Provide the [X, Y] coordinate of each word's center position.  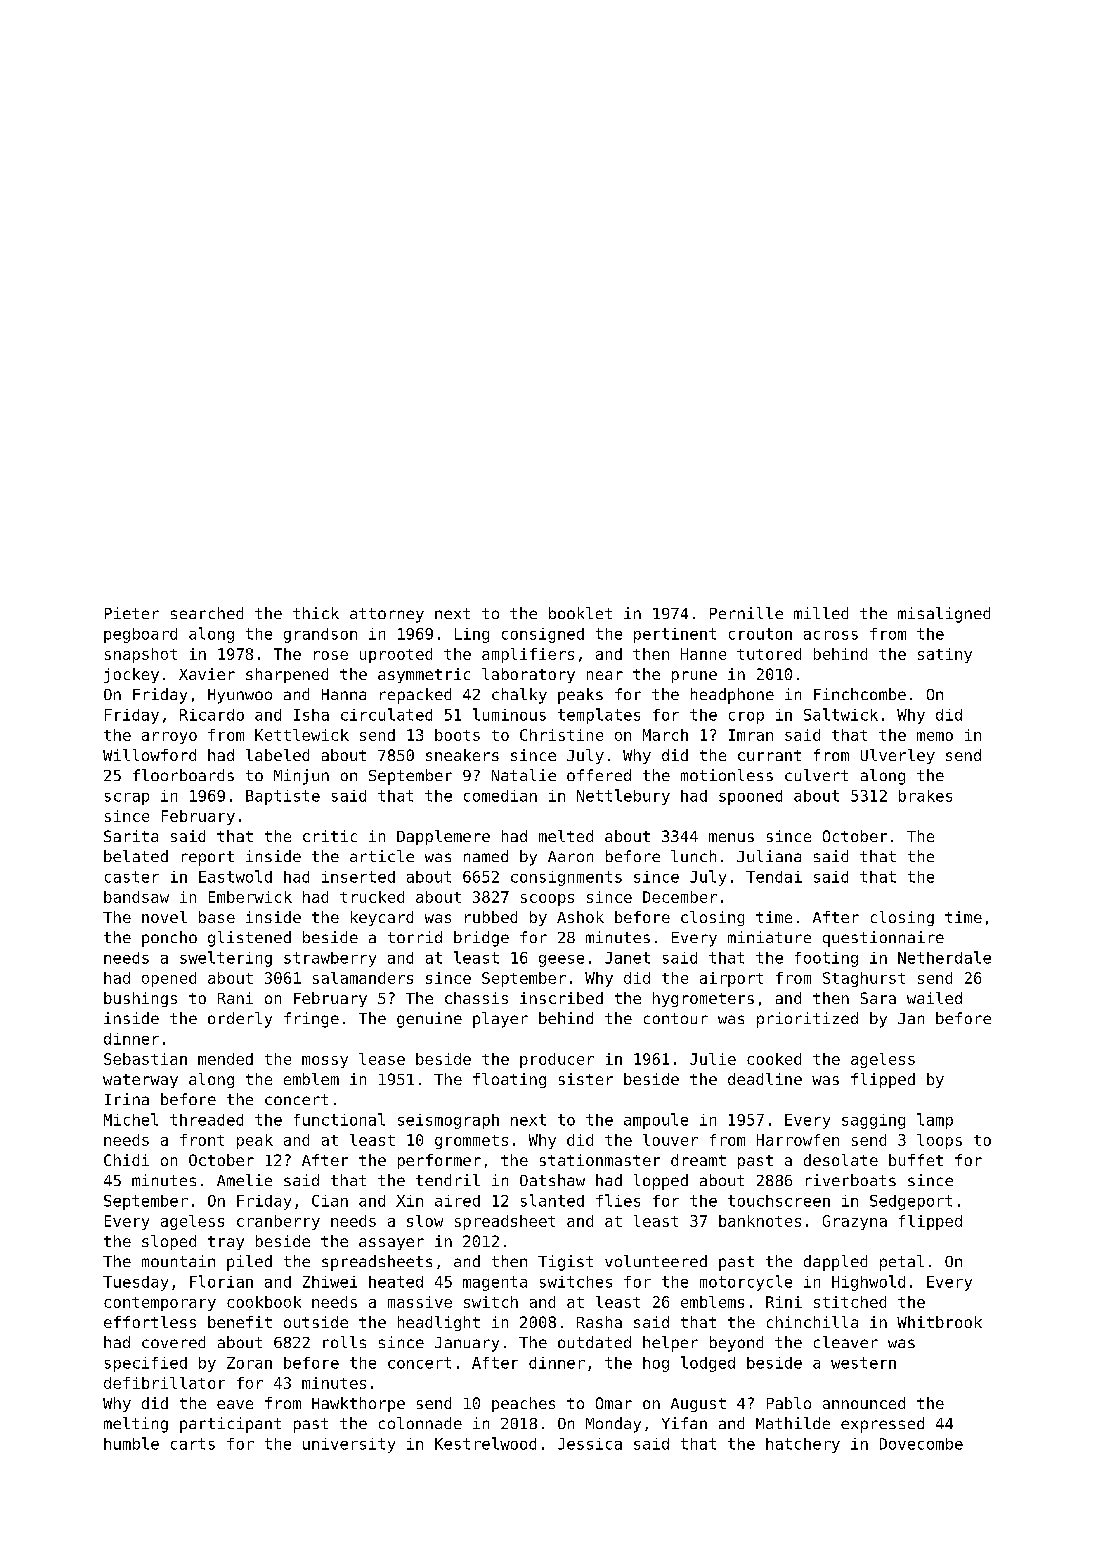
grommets [471, 1142]
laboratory [528, 675]
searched [207, 613]
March [665, 735]
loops [939, 1141]
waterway [140, 1081]
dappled [835, 1263]
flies [618, 1200]
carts [193, 1444]
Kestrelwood [485, 1443]
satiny [945, 655]
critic [330, 836]
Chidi [126, 1160]
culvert [816, 775]
